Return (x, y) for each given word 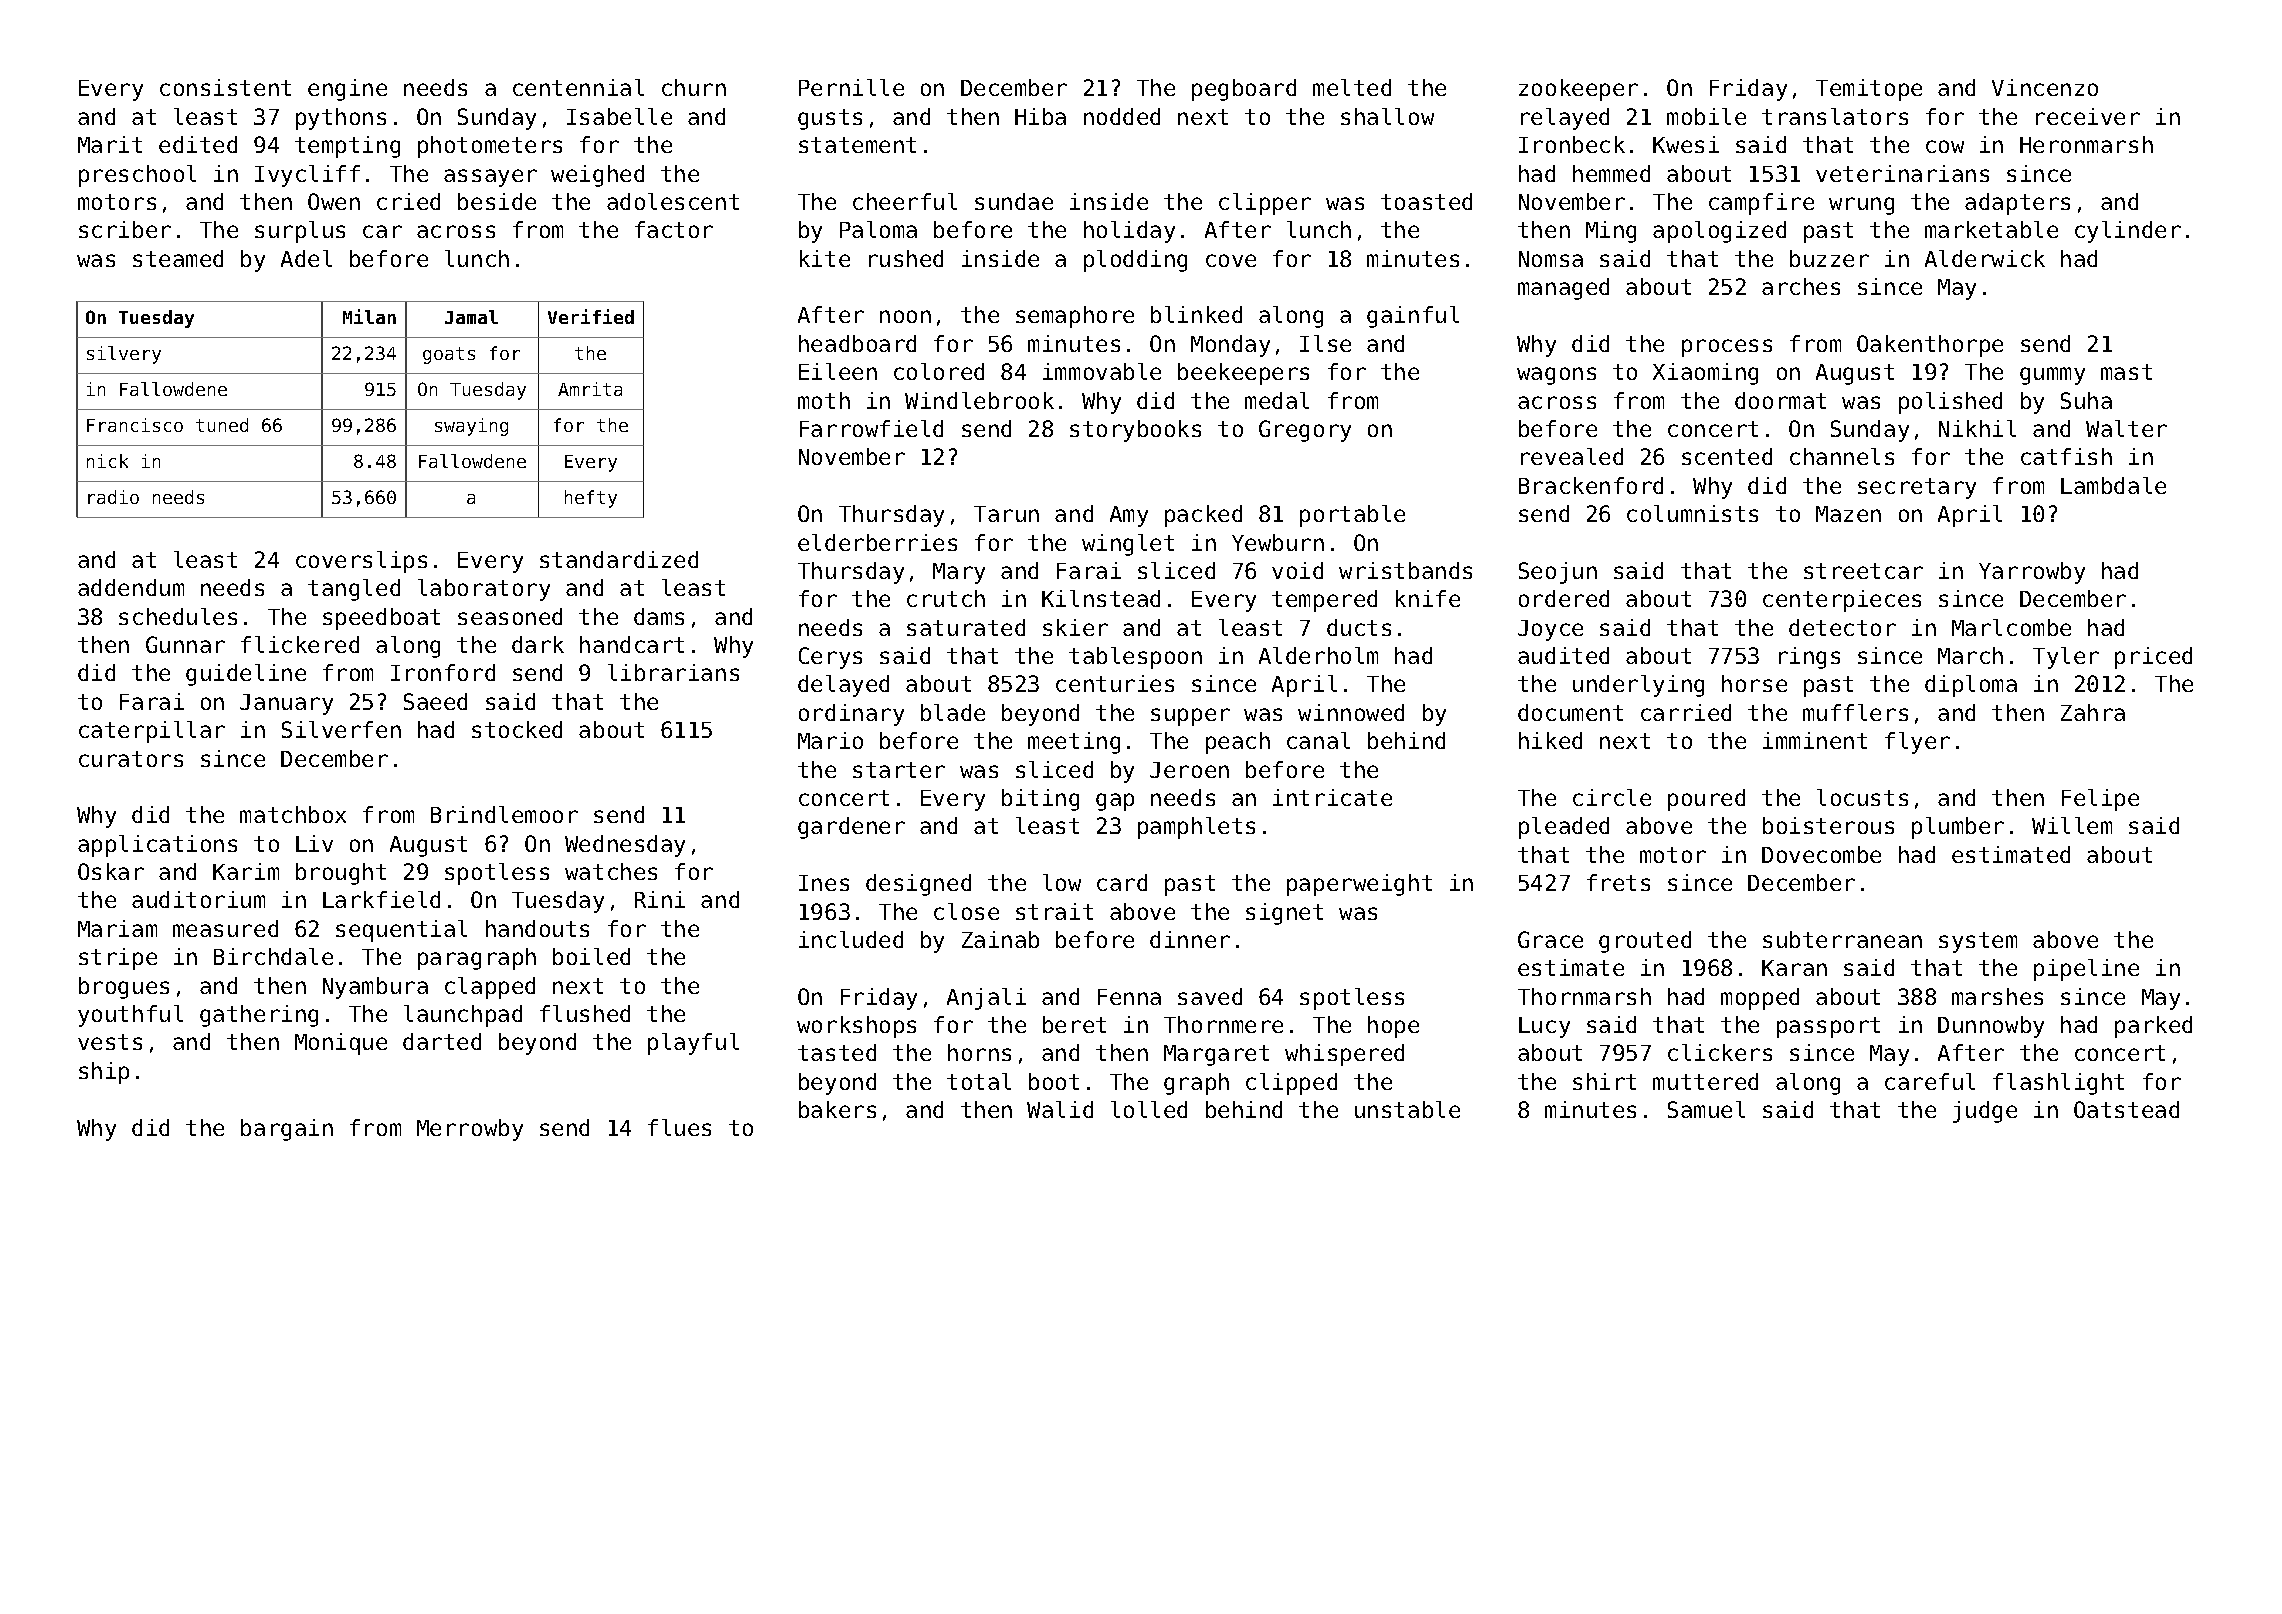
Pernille (851, 87)
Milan (369, 316)
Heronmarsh (2086, 144)
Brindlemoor (504, 814)
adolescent (673, 201)
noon (905, 316)
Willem (2072, 825)
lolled (1149, 1109)
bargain (287, 1130)
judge (1985, 1112)
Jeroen (1189, 770)
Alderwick (1985, 258)
